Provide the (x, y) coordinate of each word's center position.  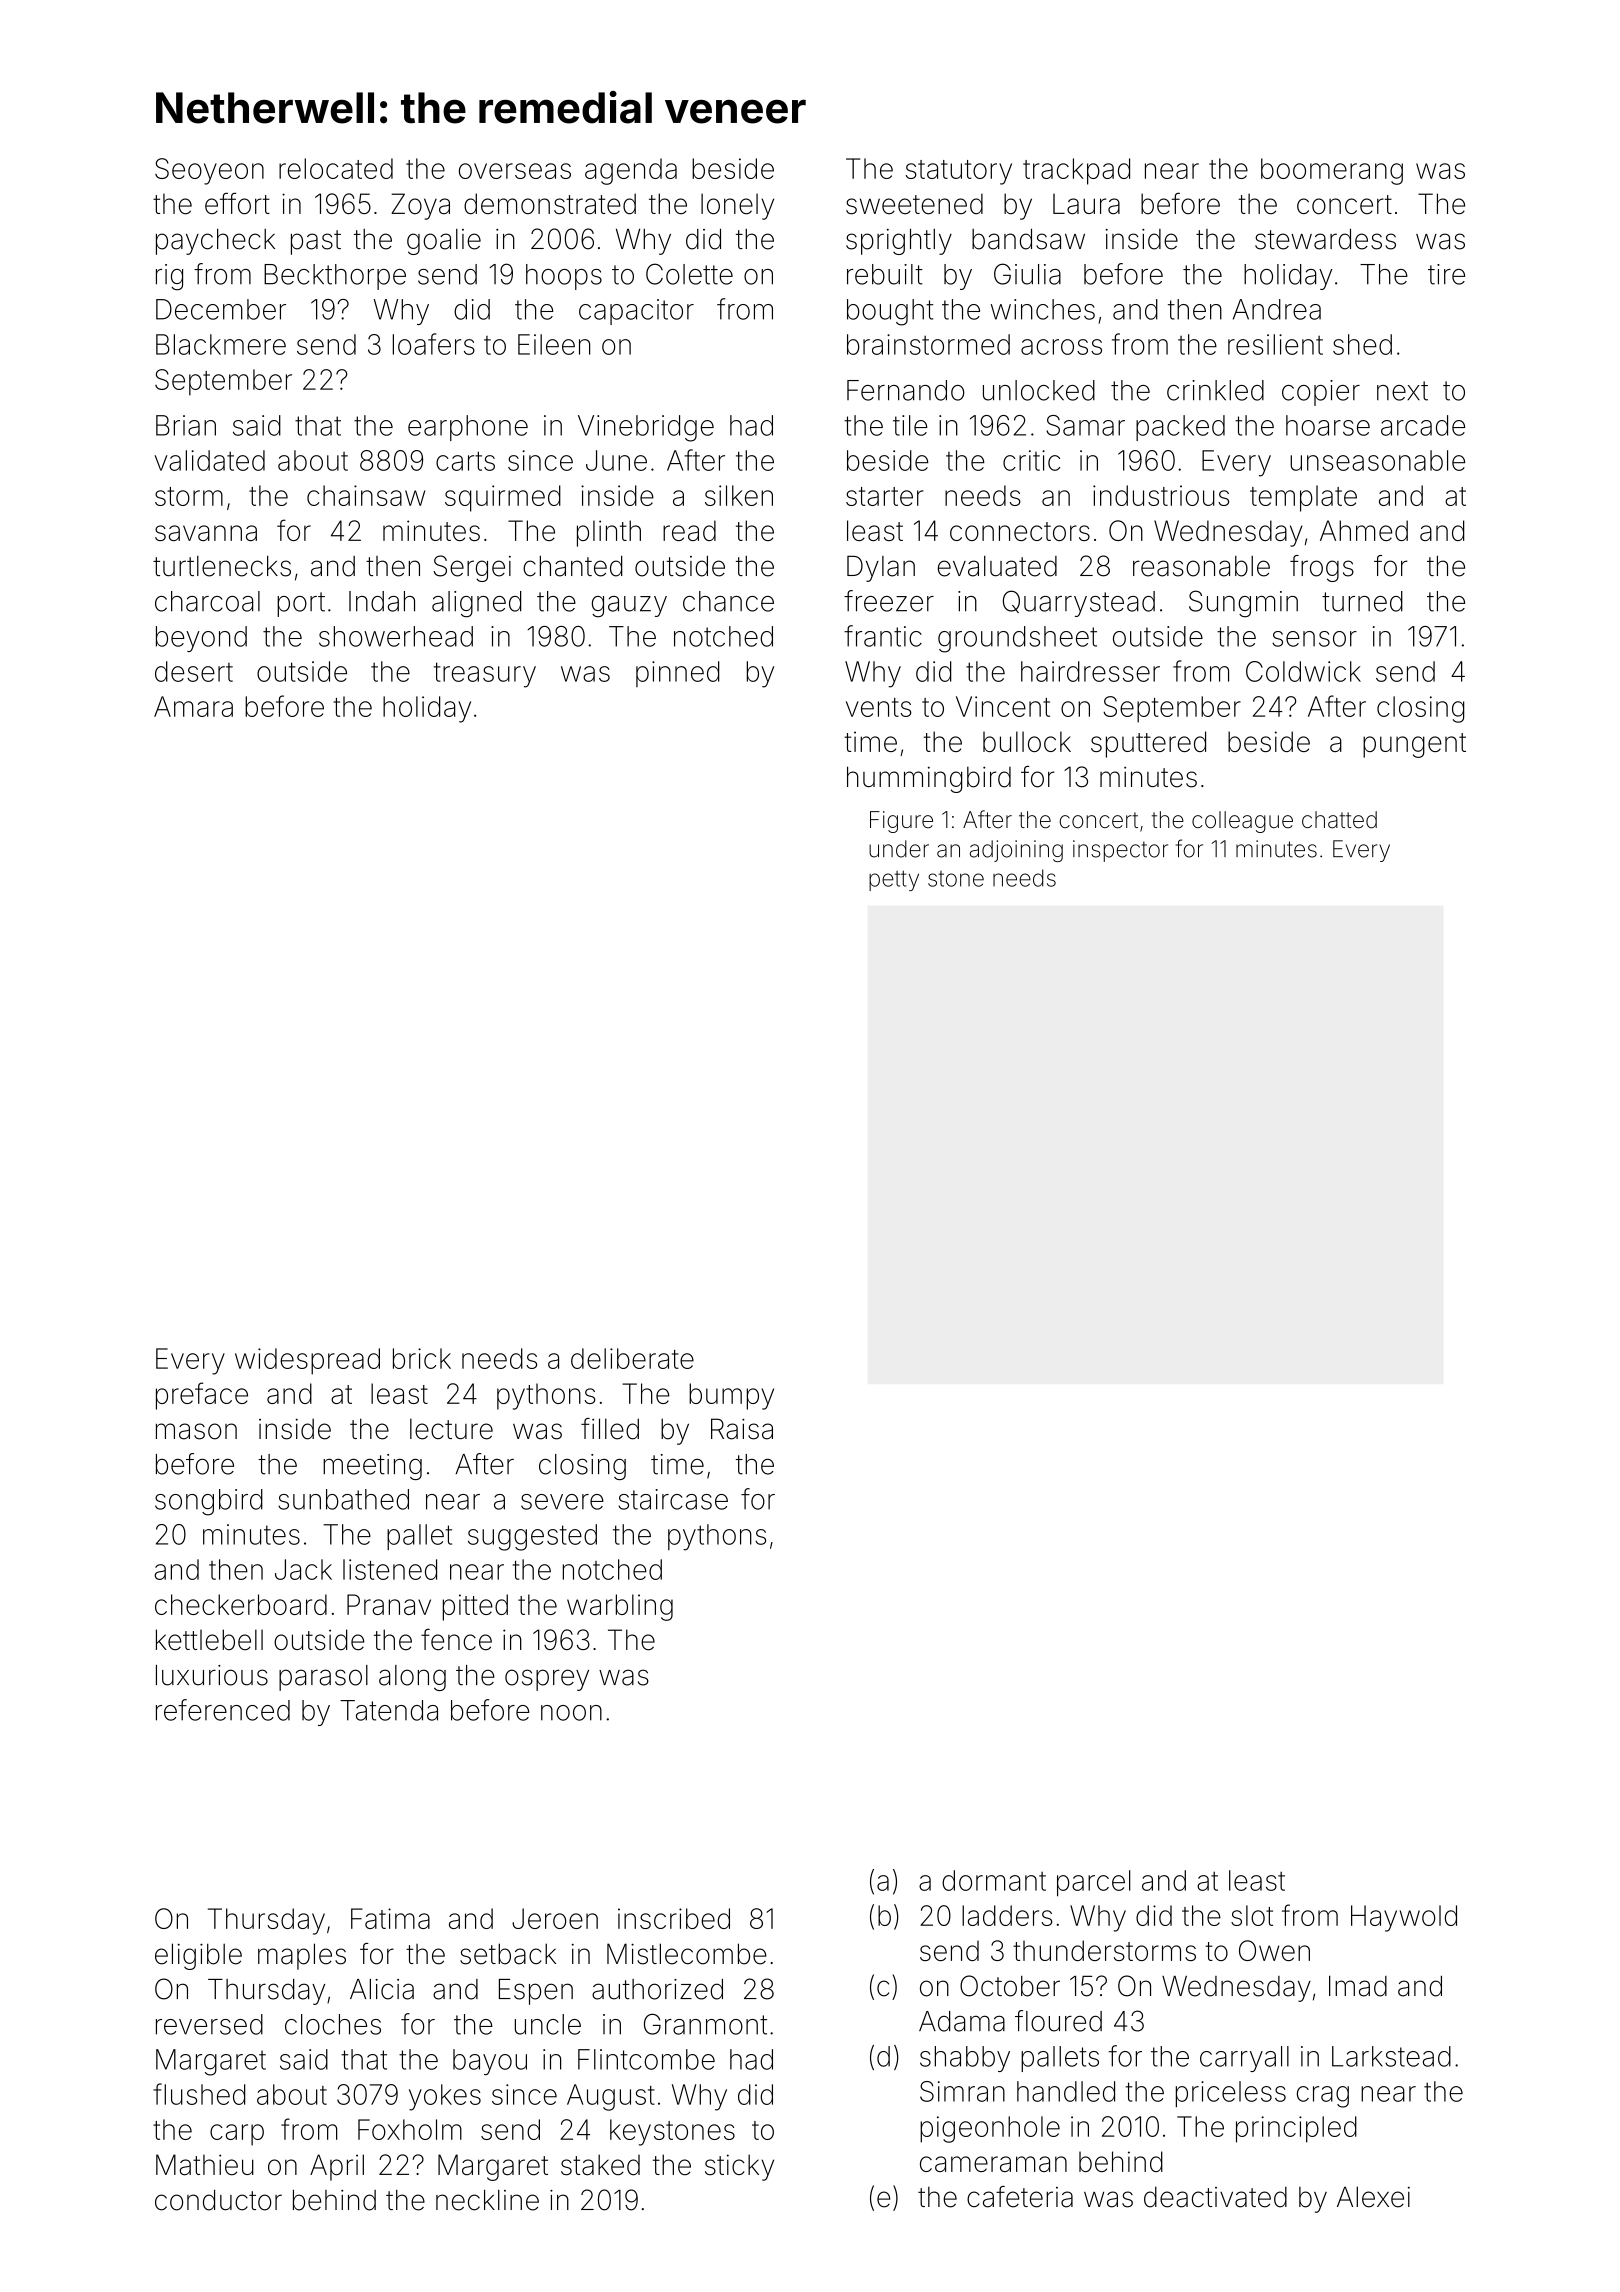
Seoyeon (209, 171)
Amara (193, 706)
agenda (631, 171)
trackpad (1076, 171)
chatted (1339, 820)
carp (237, 2135)
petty (894, 881)
